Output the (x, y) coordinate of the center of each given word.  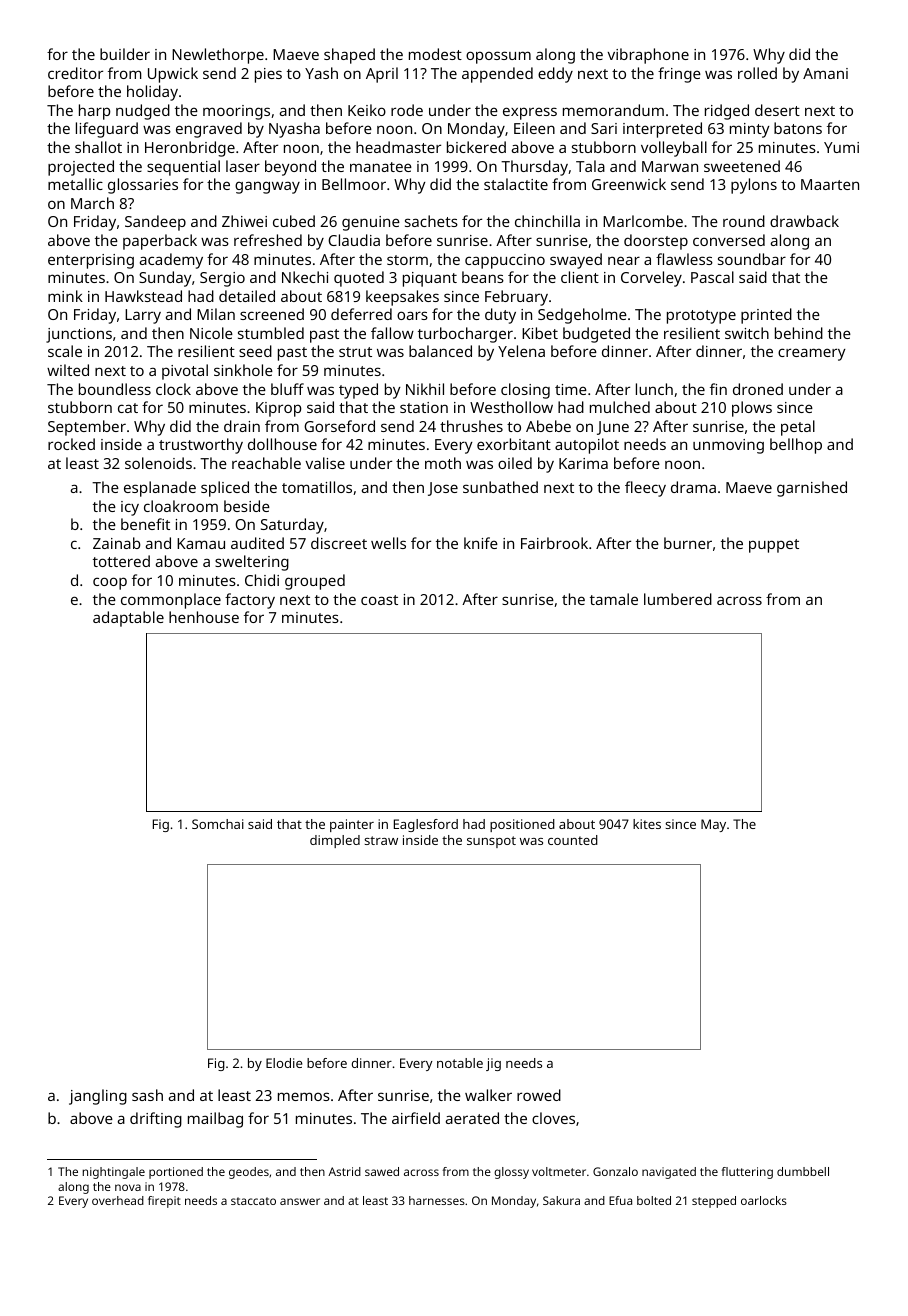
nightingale (113, 1173)
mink (65, 296)
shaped (349, 56)
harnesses (437, 1200)
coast (379, 600)
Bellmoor (354, 184)
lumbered (678, 599)
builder (125, 54)
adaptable (128, 619)
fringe (679, 75)
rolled (757, 73)
